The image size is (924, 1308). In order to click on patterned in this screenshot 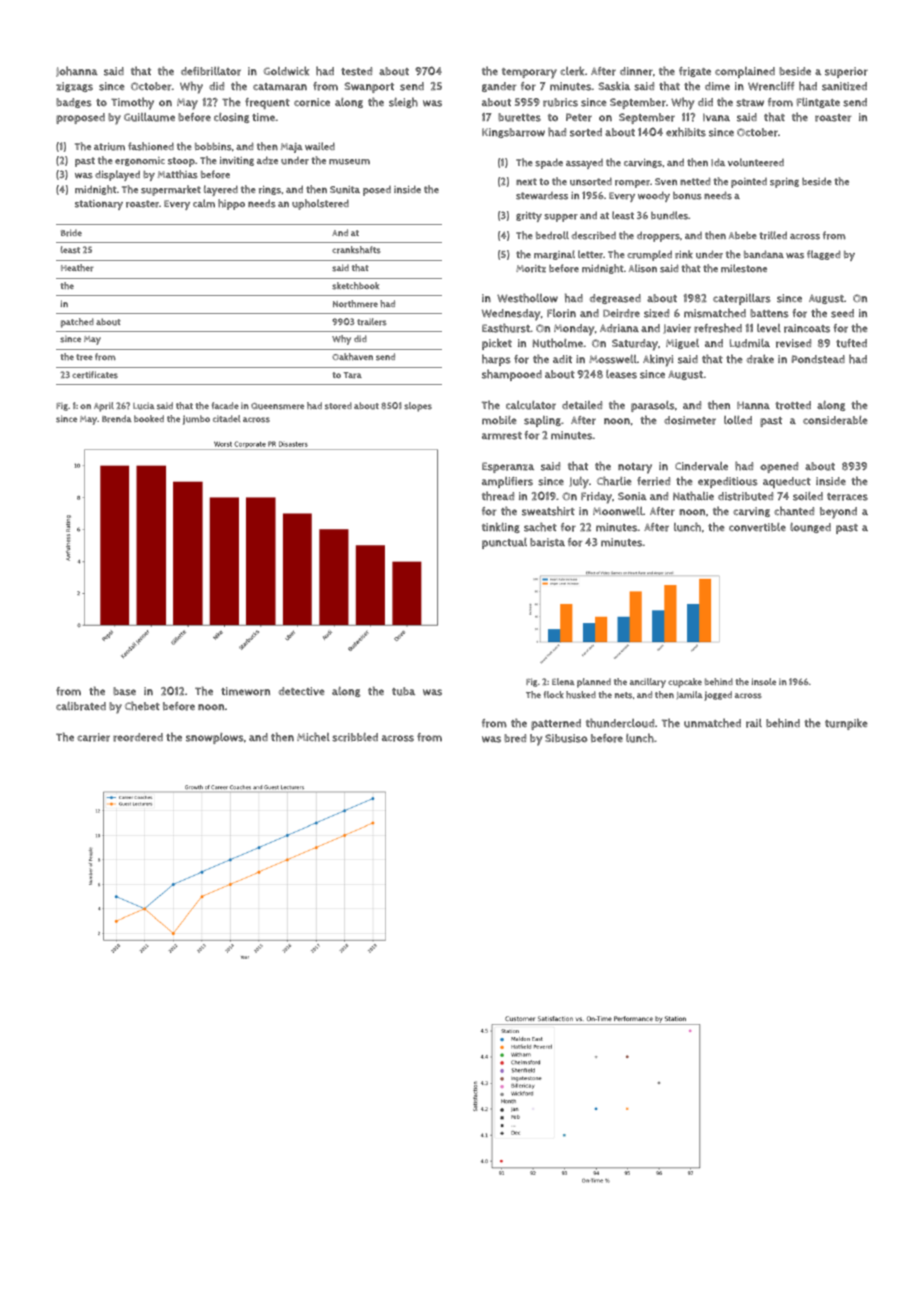, I will do `click(556, 724)`.
